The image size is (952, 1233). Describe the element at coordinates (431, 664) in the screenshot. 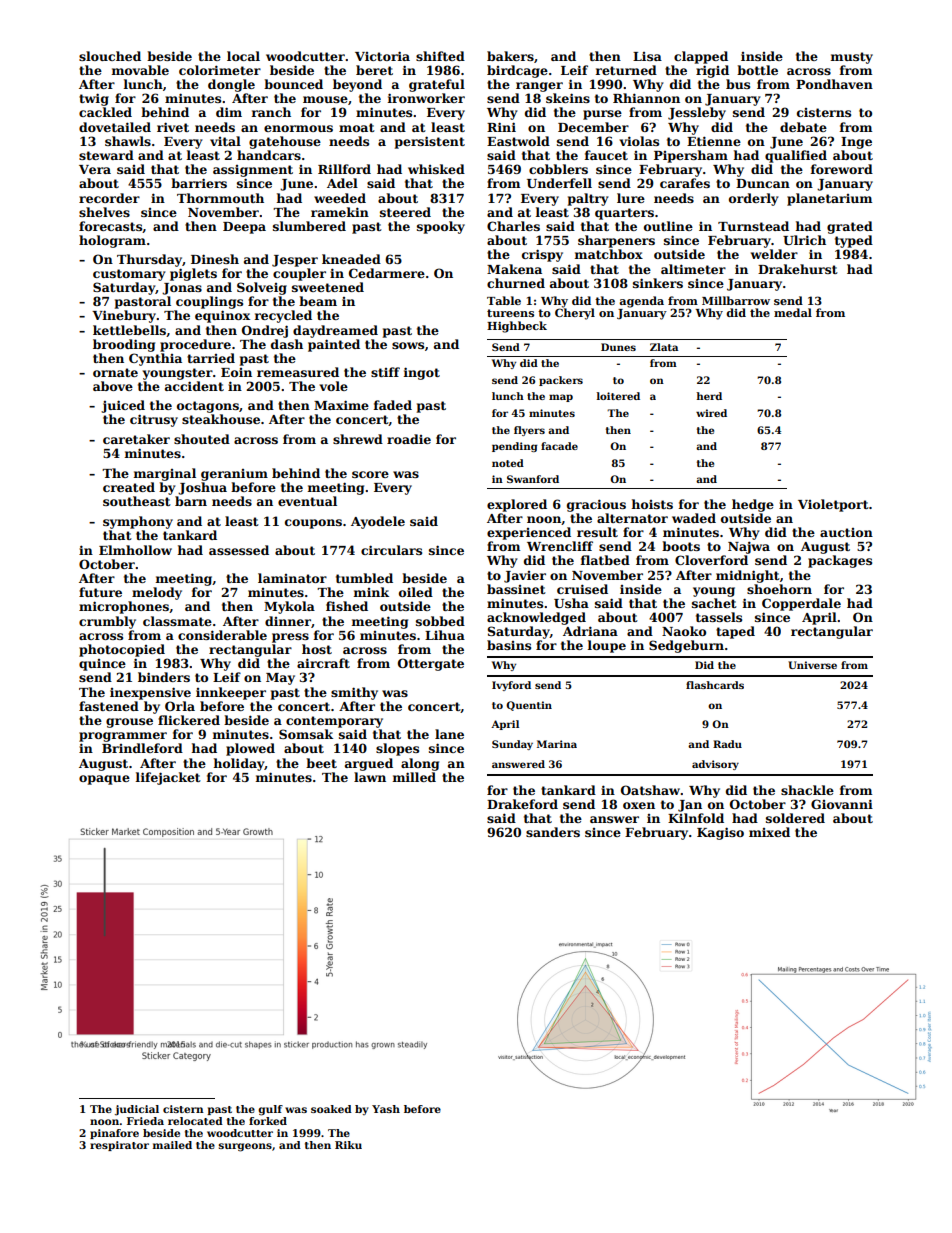

I see `Ottergate` at that location.
